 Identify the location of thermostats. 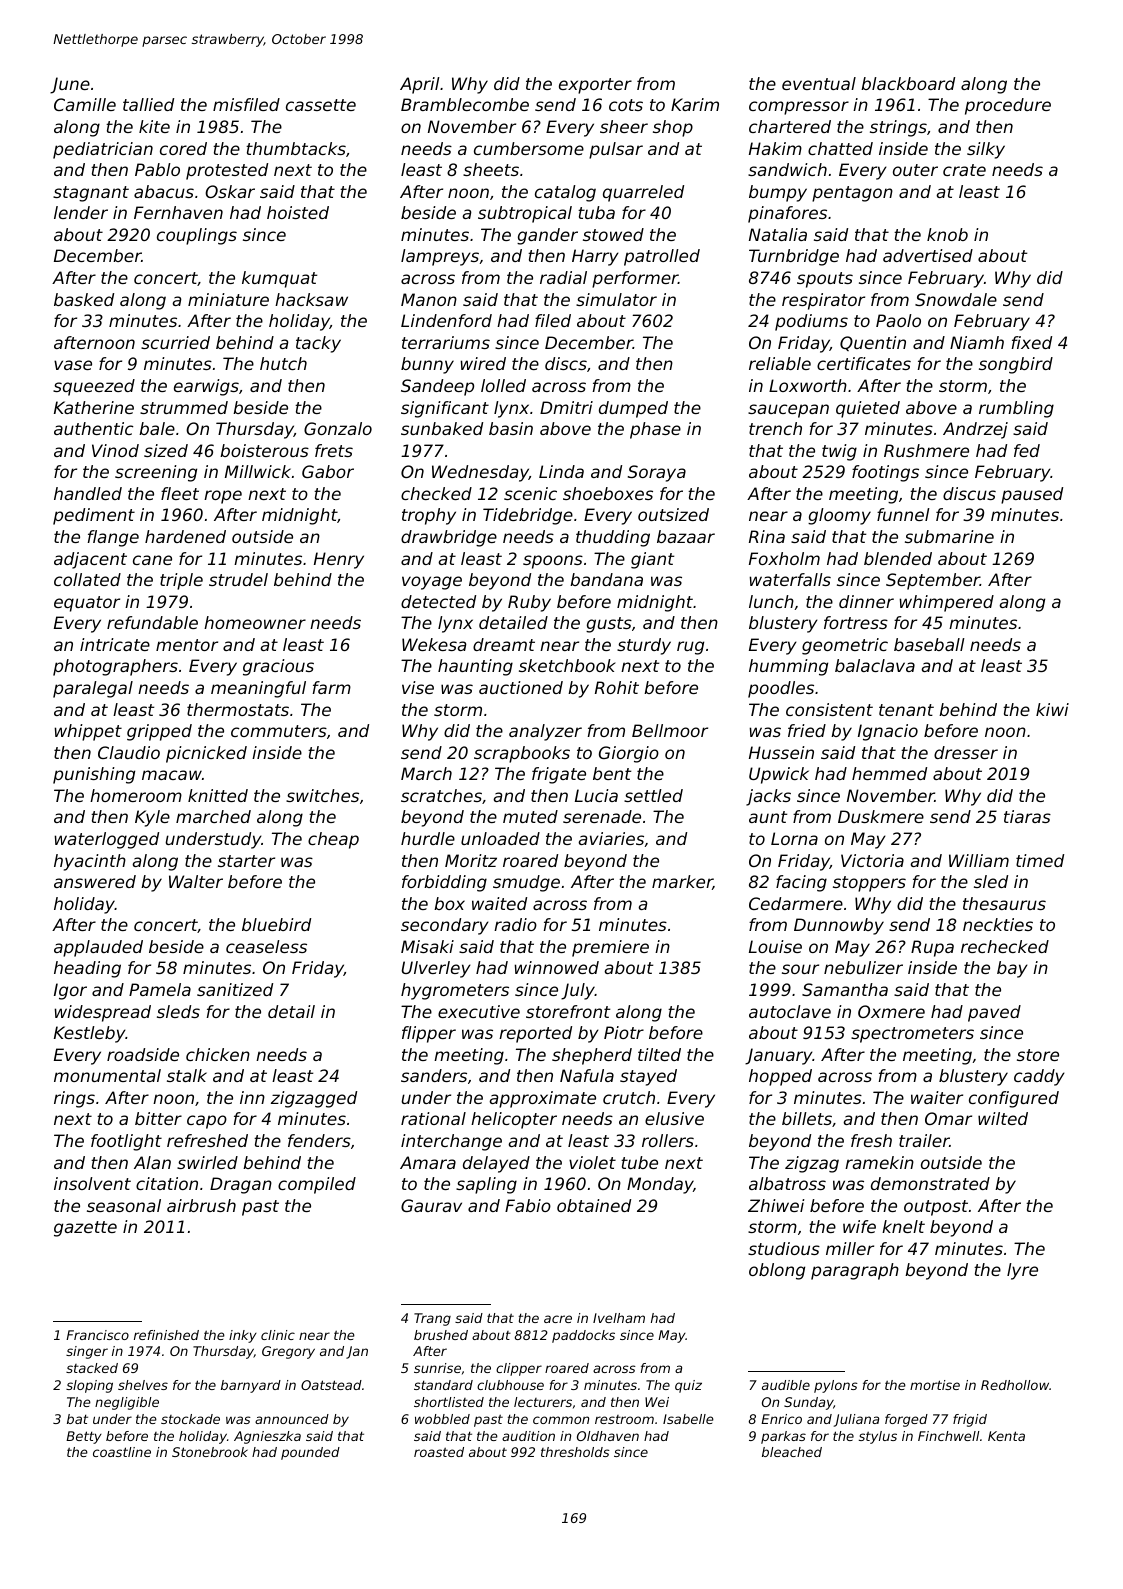
(238, 709).
